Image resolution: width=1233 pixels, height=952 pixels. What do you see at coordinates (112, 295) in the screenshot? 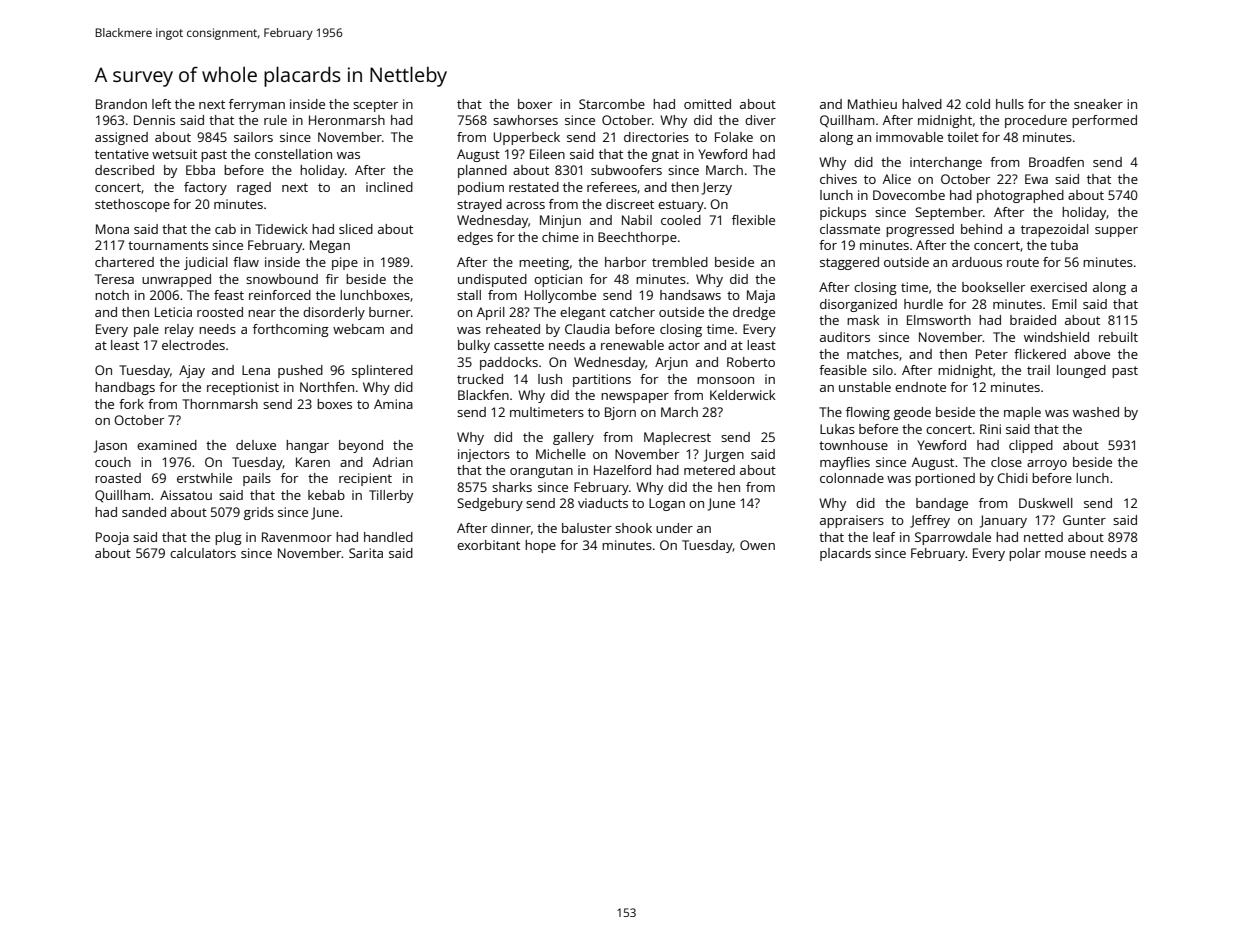
I see `notch` at bounding box center [112, 295].
